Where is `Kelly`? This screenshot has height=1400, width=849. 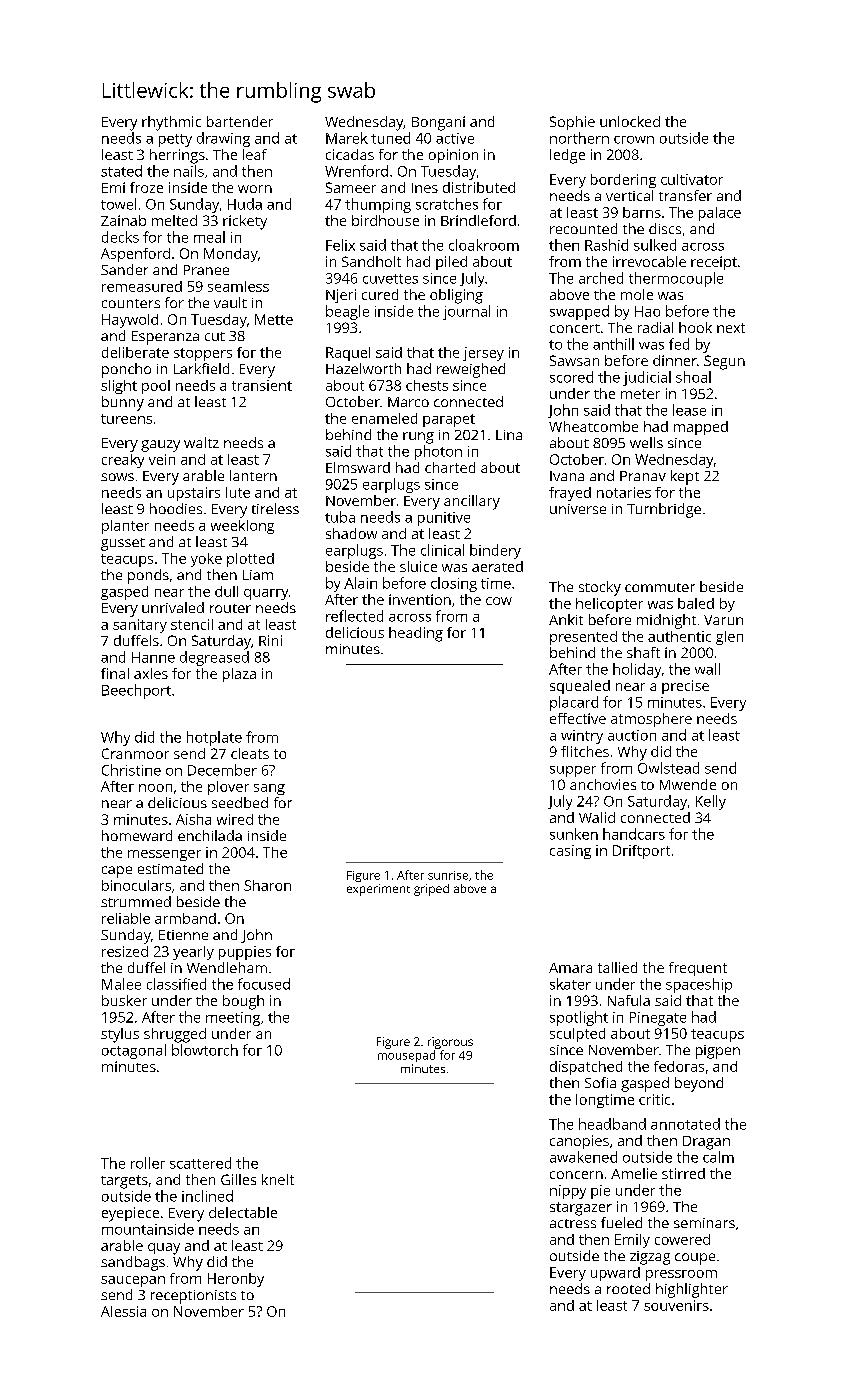 Kelly is located at coordinates (711, 802).
